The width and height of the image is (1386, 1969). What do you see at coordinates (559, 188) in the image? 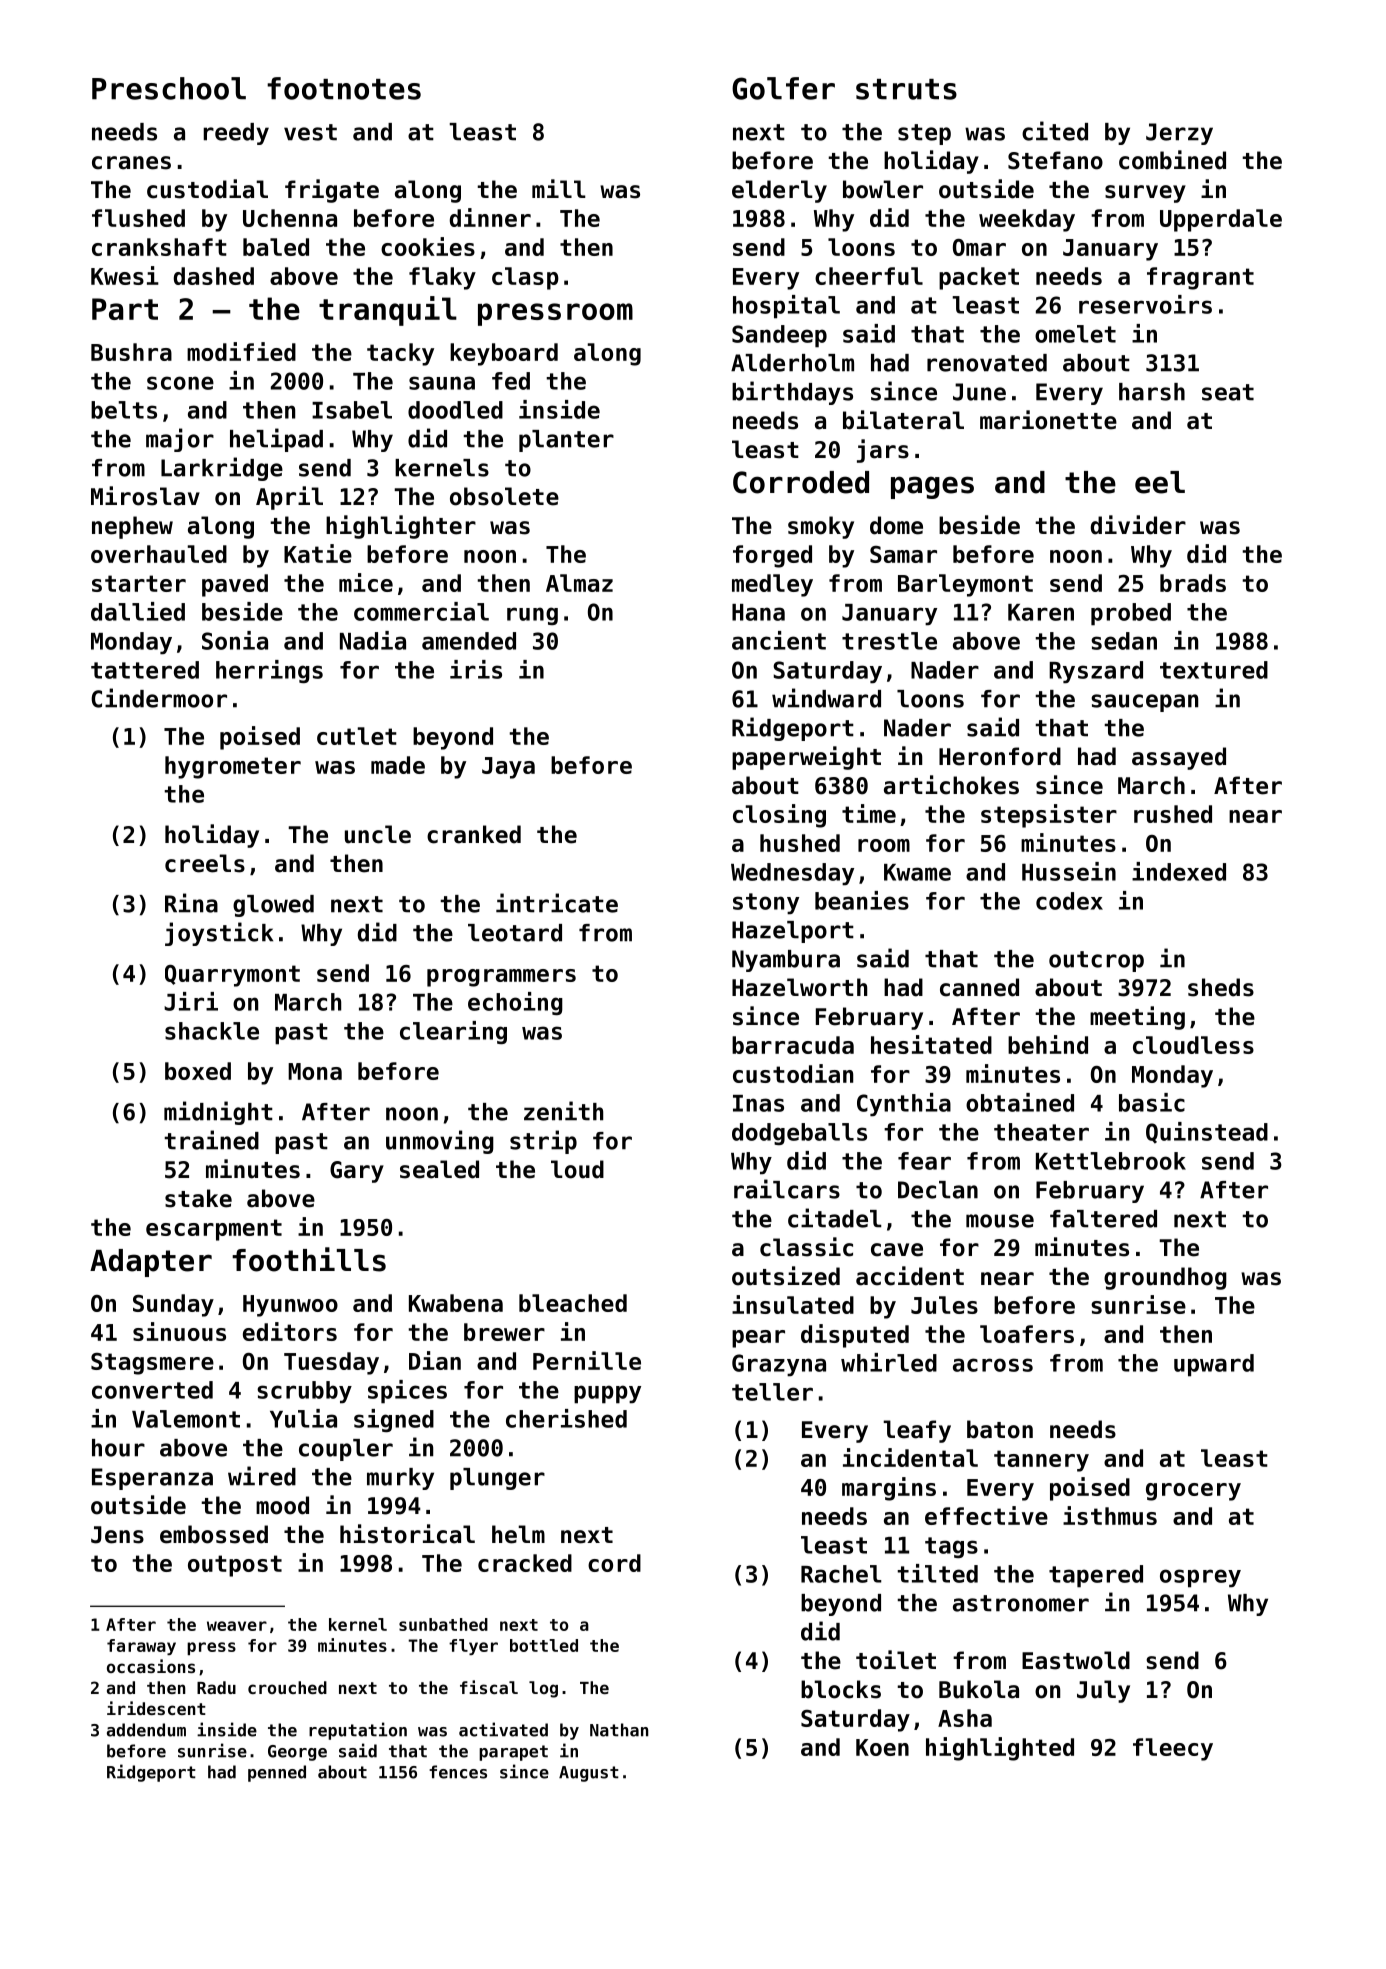
I see `mill` at bounding box center [559, 188].
